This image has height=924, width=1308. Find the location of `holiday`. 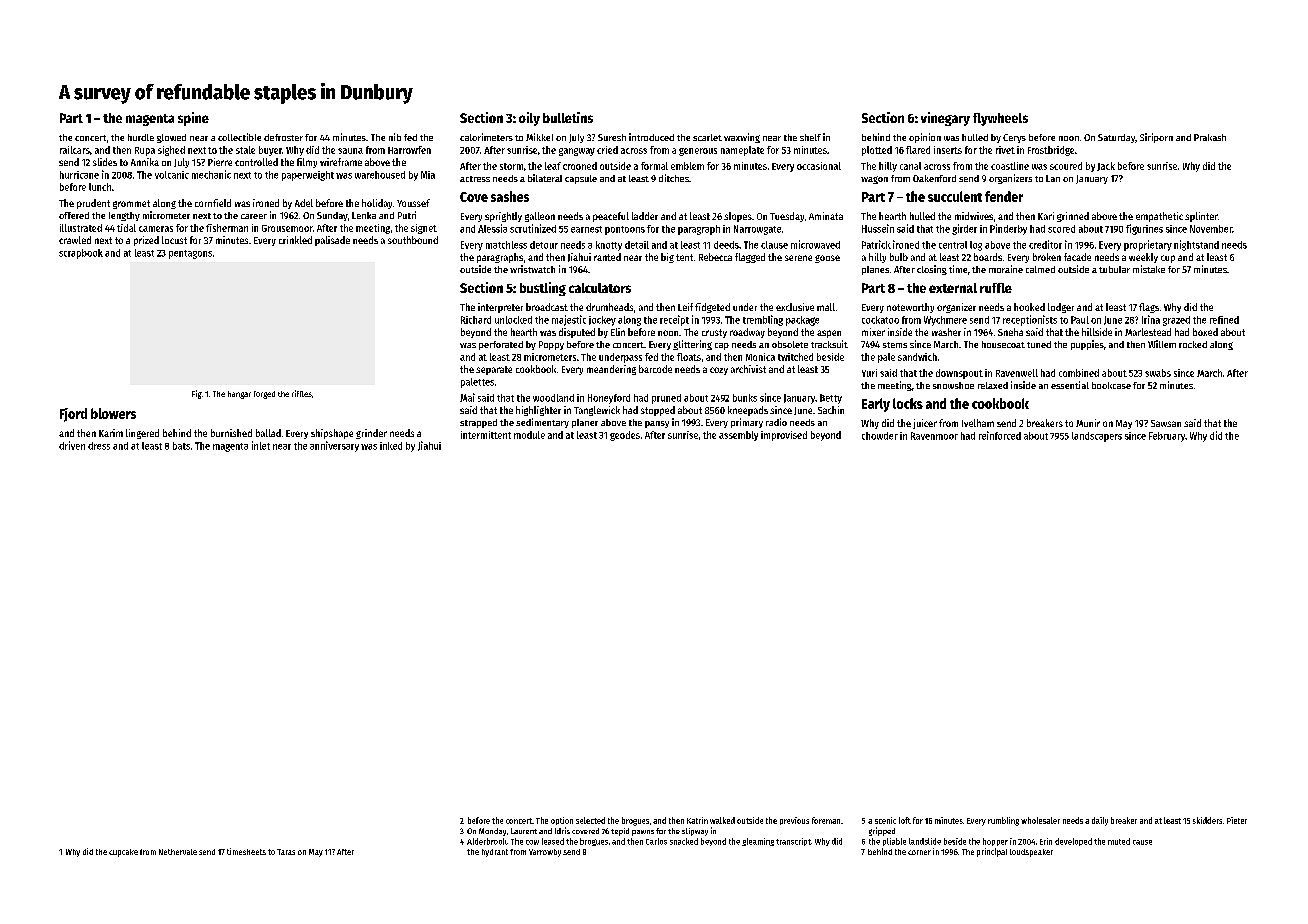

holiday is located at coordinates (377, 204).
